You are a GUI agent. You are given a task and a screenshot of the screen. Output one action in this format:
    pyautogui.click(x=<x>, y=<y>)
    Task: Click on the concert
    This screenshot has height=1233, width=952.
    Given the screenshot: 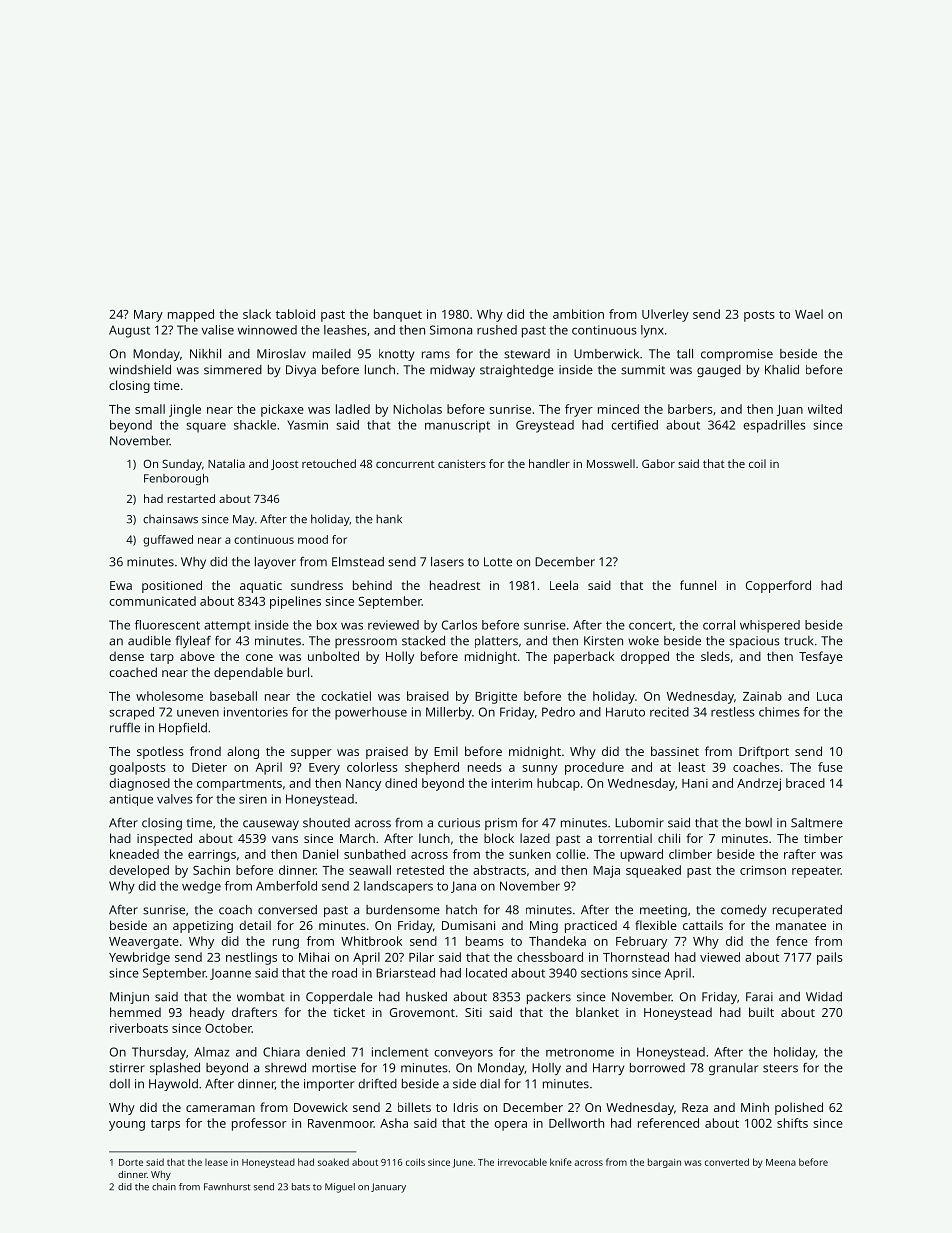 What is the action you would take?
    pyautogui.click(x=650, y=625)
